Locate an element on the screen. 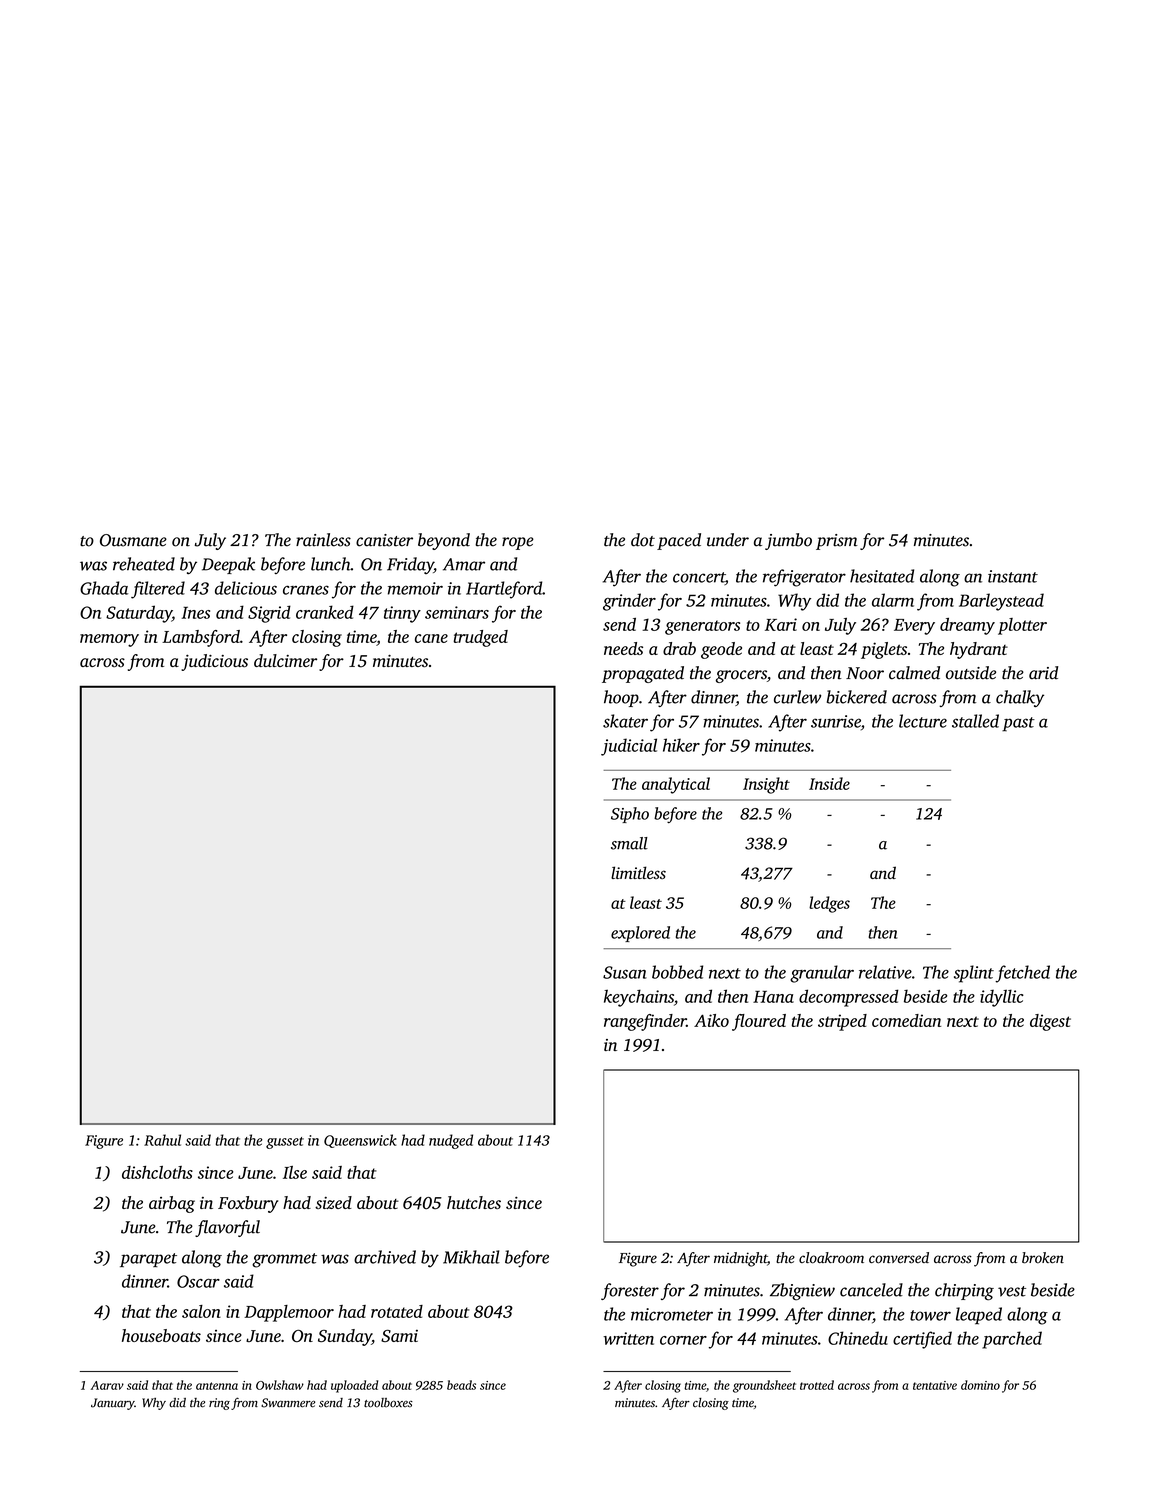  Sunday is located at coordinates (345, 1337).
